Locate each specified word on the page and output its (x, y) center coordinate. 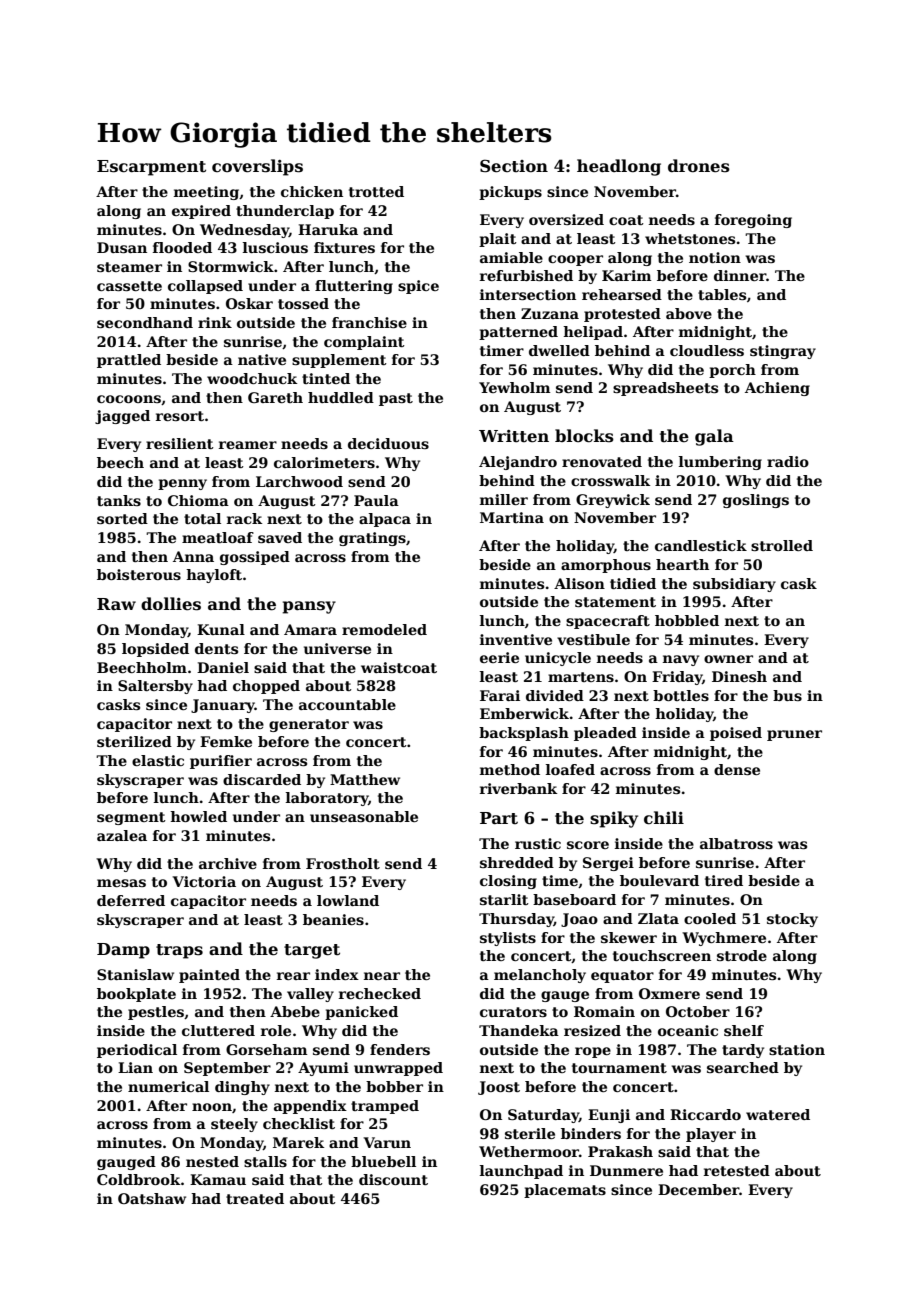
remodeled (384, 629)
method (510, 769)
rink (215, 322)
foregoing (753, 221)
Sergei (608, 864)
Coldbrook (139, 1179)
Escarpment (151, 168)
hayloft (214, 576)
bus (787, 695)
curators (513, 1012)
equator (622, 976)
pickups (510, 193)
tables (722, 294)
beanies (333, 919)
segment (131, 818)
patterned (518, 333)
